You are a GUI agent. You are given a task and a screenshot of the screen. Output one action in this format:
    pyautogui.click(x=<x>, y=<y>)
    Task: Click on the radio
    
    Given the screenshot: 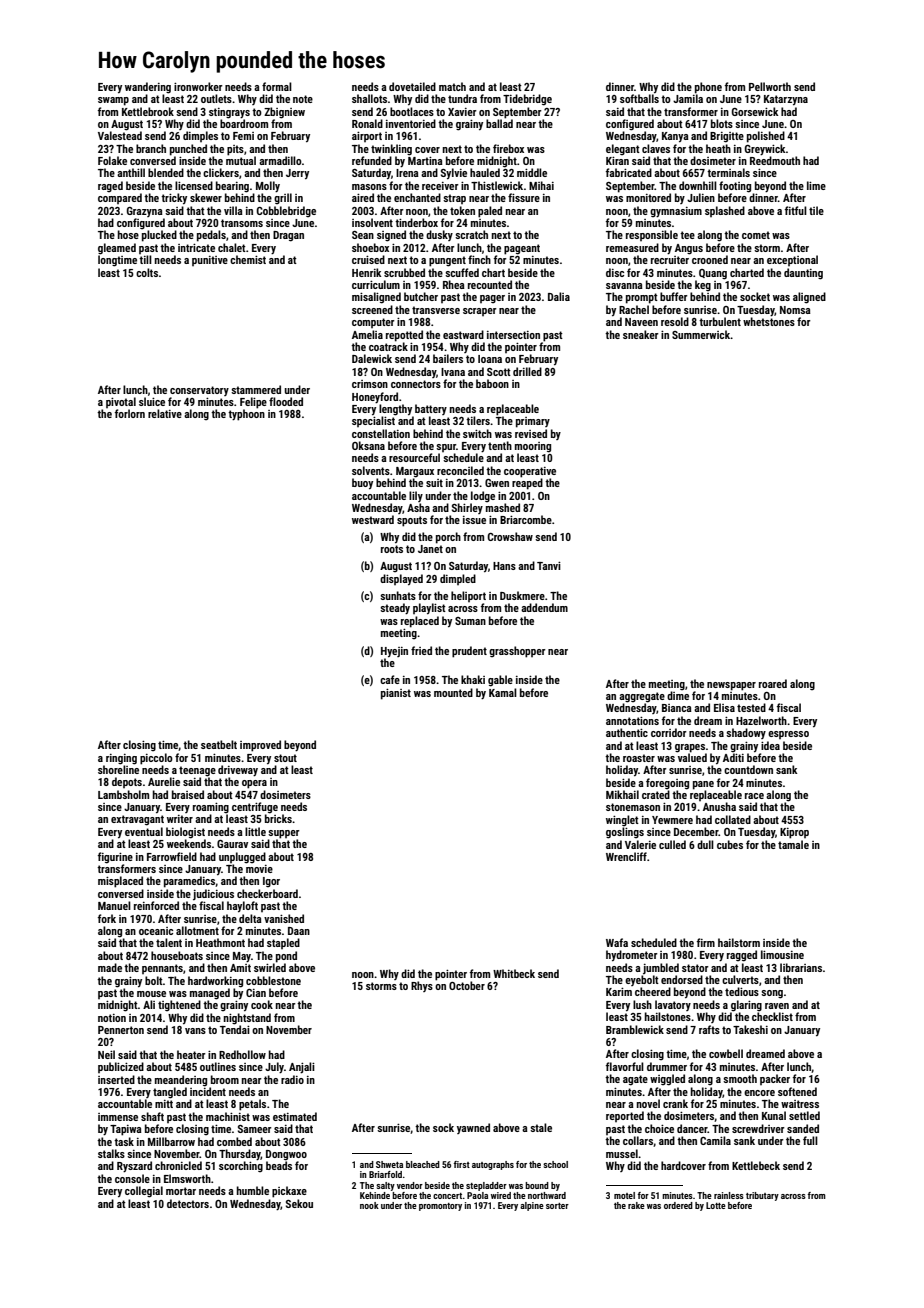 What is the action you would take?
    pyautogui.click(x=292, y=1079)
